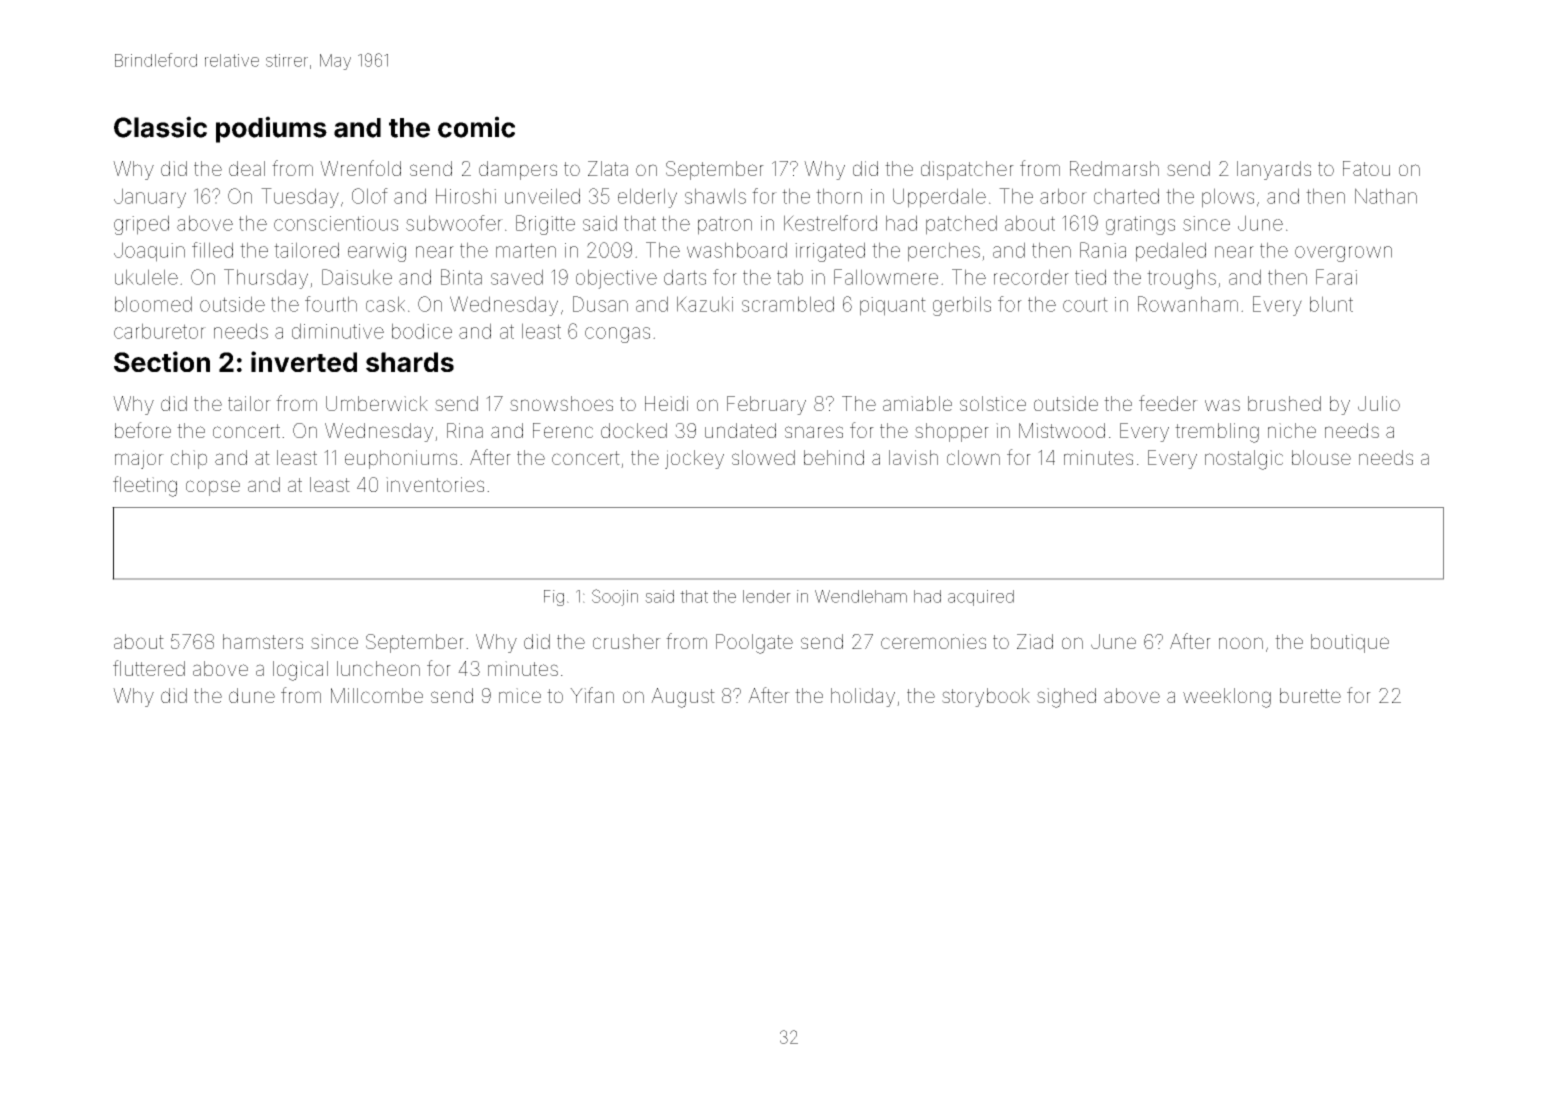 This screenshot has width=1557, height=1101. Describe the element at coordinates (160, 127) in the screenshot. I see `Classic` at that location.
